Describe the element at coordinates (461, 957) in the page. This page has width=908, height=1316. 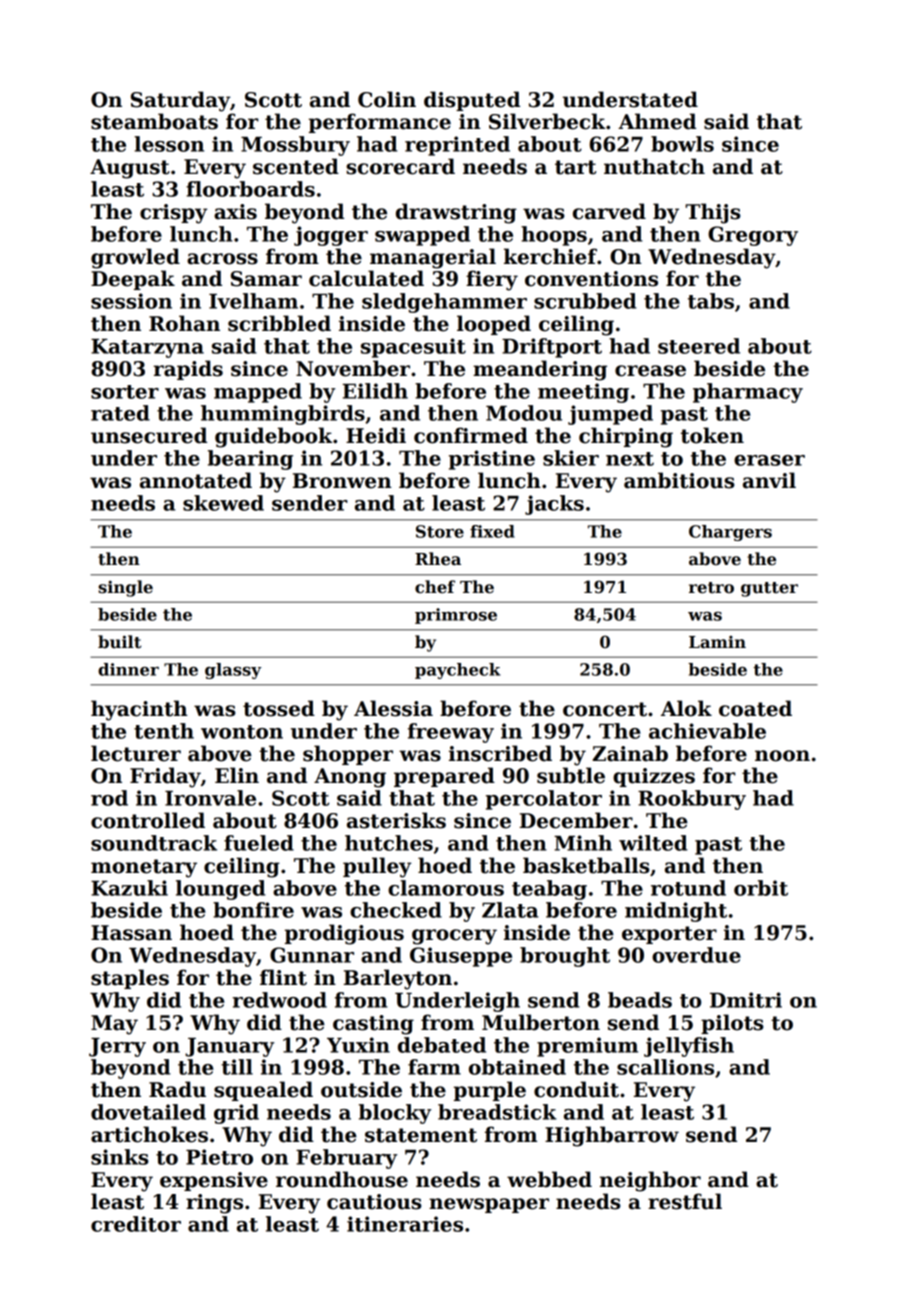
I see `Giuseppe` at that location.
